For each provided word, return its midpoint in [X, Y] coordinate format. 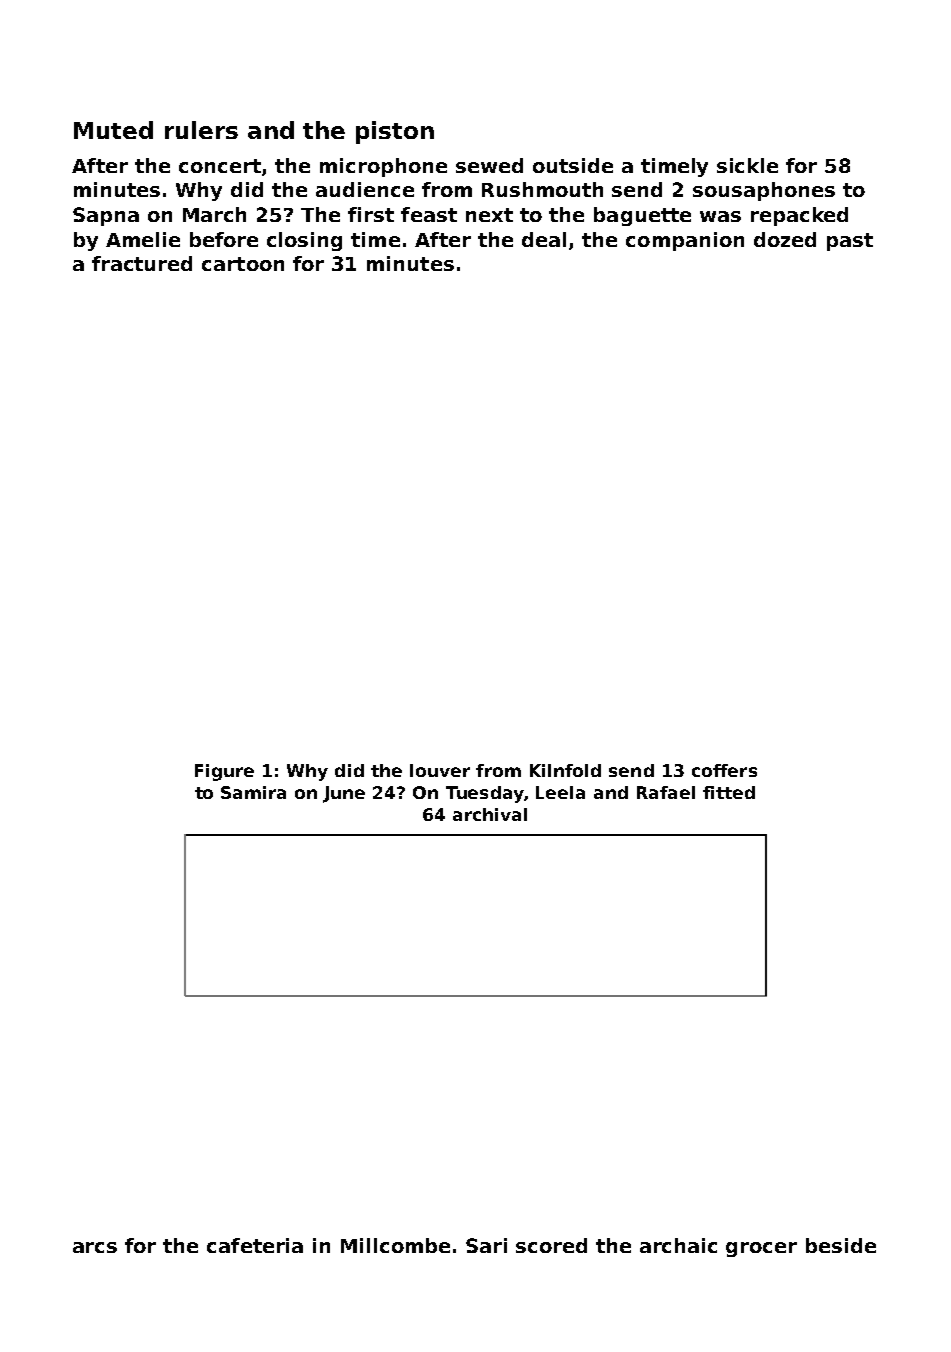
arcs [95, 1247]
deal [544, 239]
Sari [486, 1245]
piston [395, 132]
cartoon [243, 264]
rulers [201, 130]
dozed [785, 239]
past [850, 242]
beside [841, 1245]
